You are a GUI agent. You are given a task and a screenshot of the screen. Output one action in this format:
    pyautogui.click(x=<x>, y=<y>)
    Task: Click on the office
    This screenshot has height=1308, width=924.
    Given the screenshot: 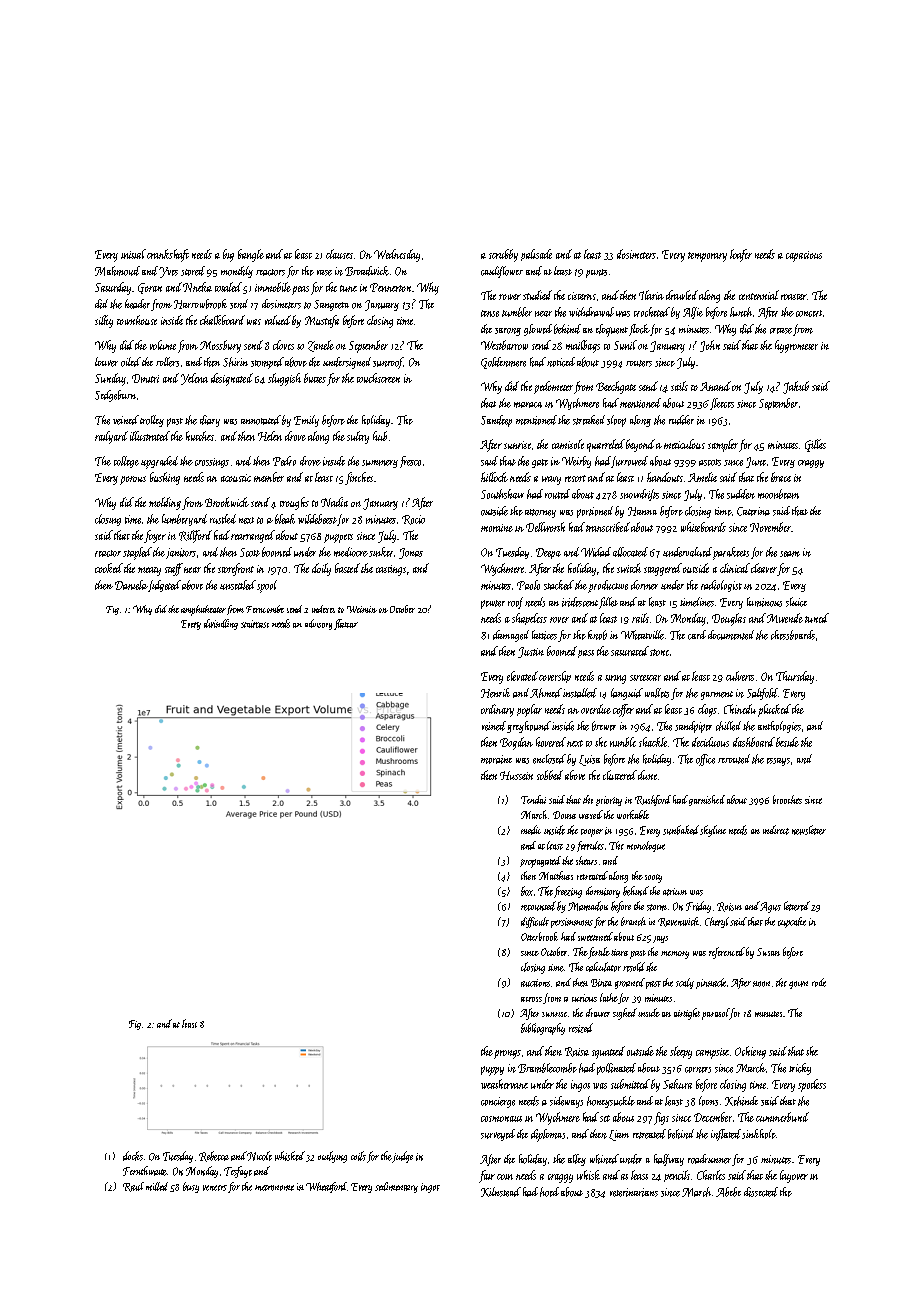 What is the action you would take?
    pyautogui.click(x=705, y=760)
